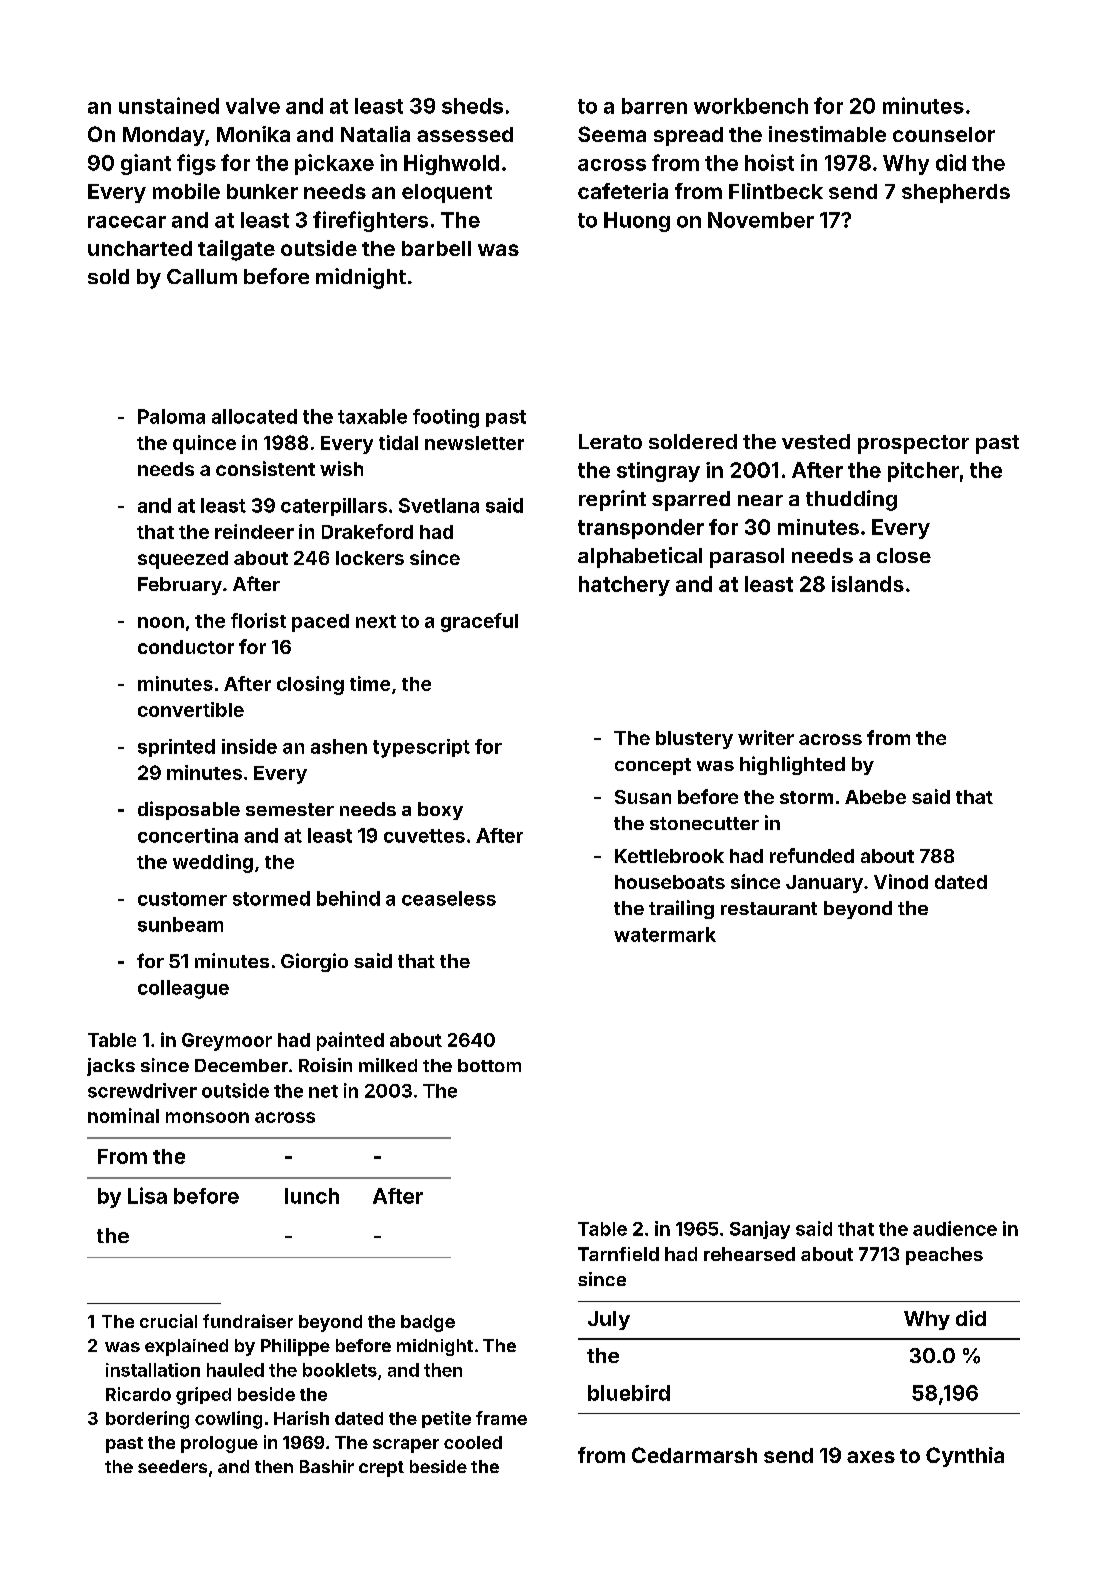 This screenshot has width=1107, height=1573. I want to click on inside, so click(249, 746).
